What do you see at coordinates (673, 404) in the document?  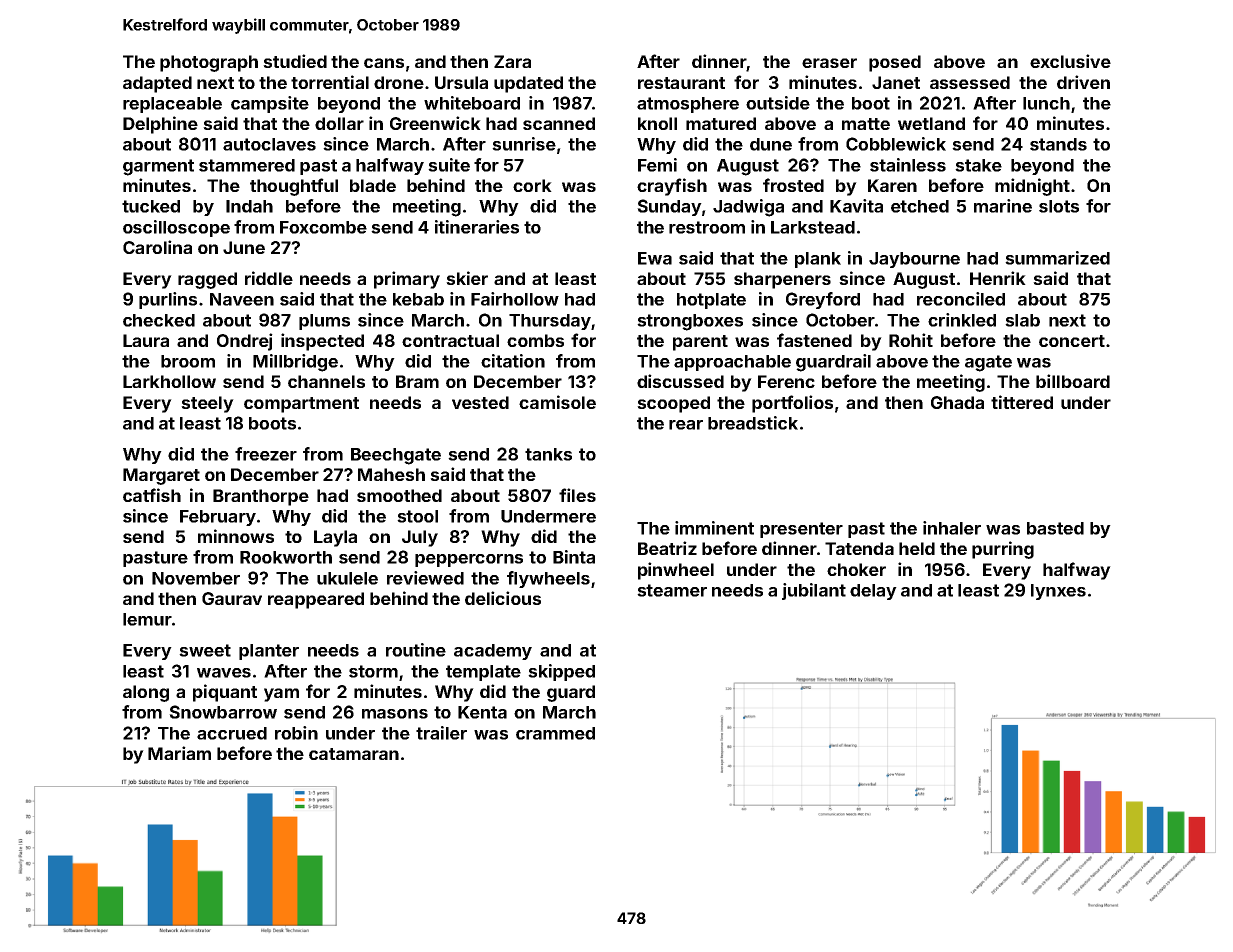 I see `scooped` at bounding box center [673, 404].
